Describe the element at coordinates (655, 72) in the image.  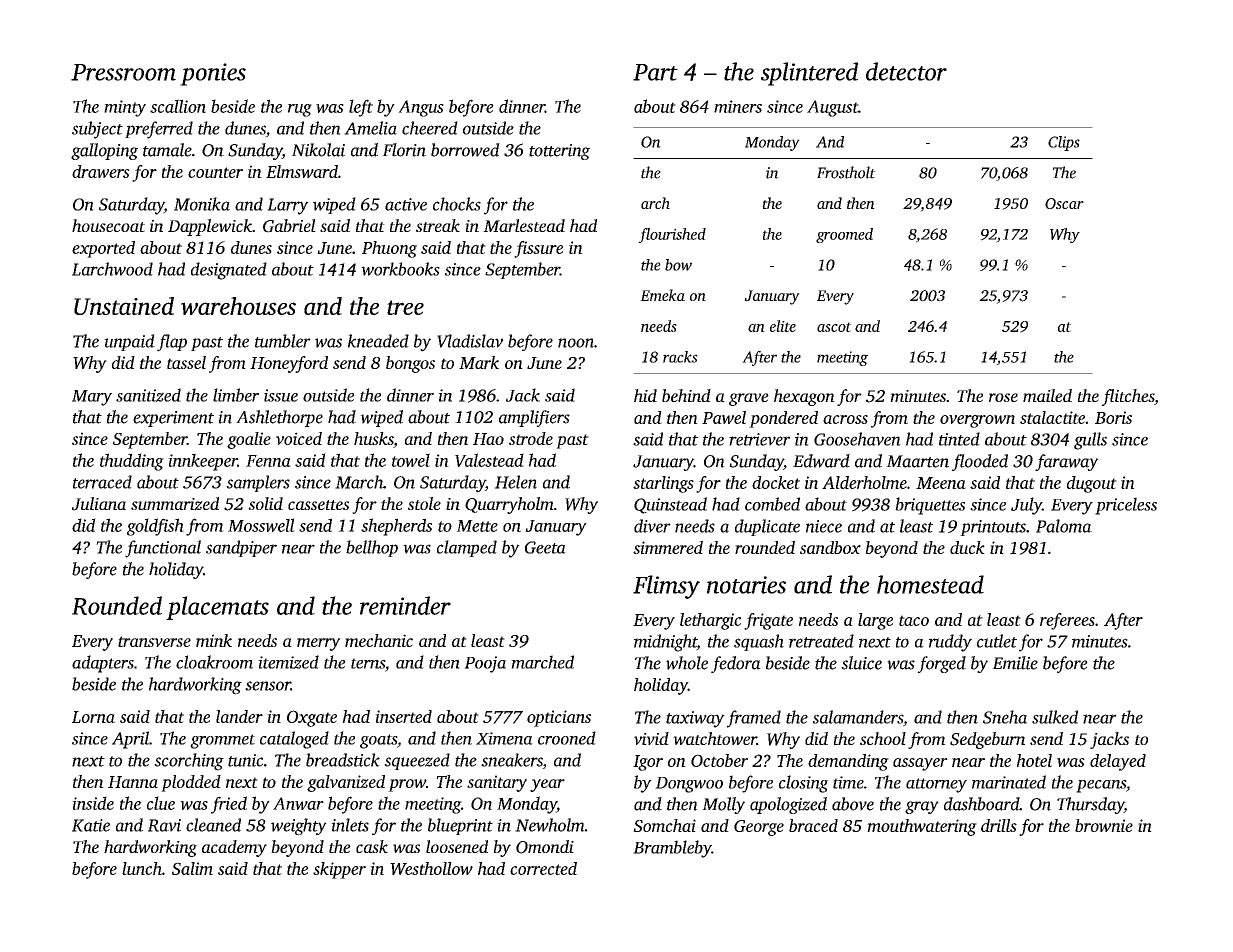
I see `Part` at that location.
